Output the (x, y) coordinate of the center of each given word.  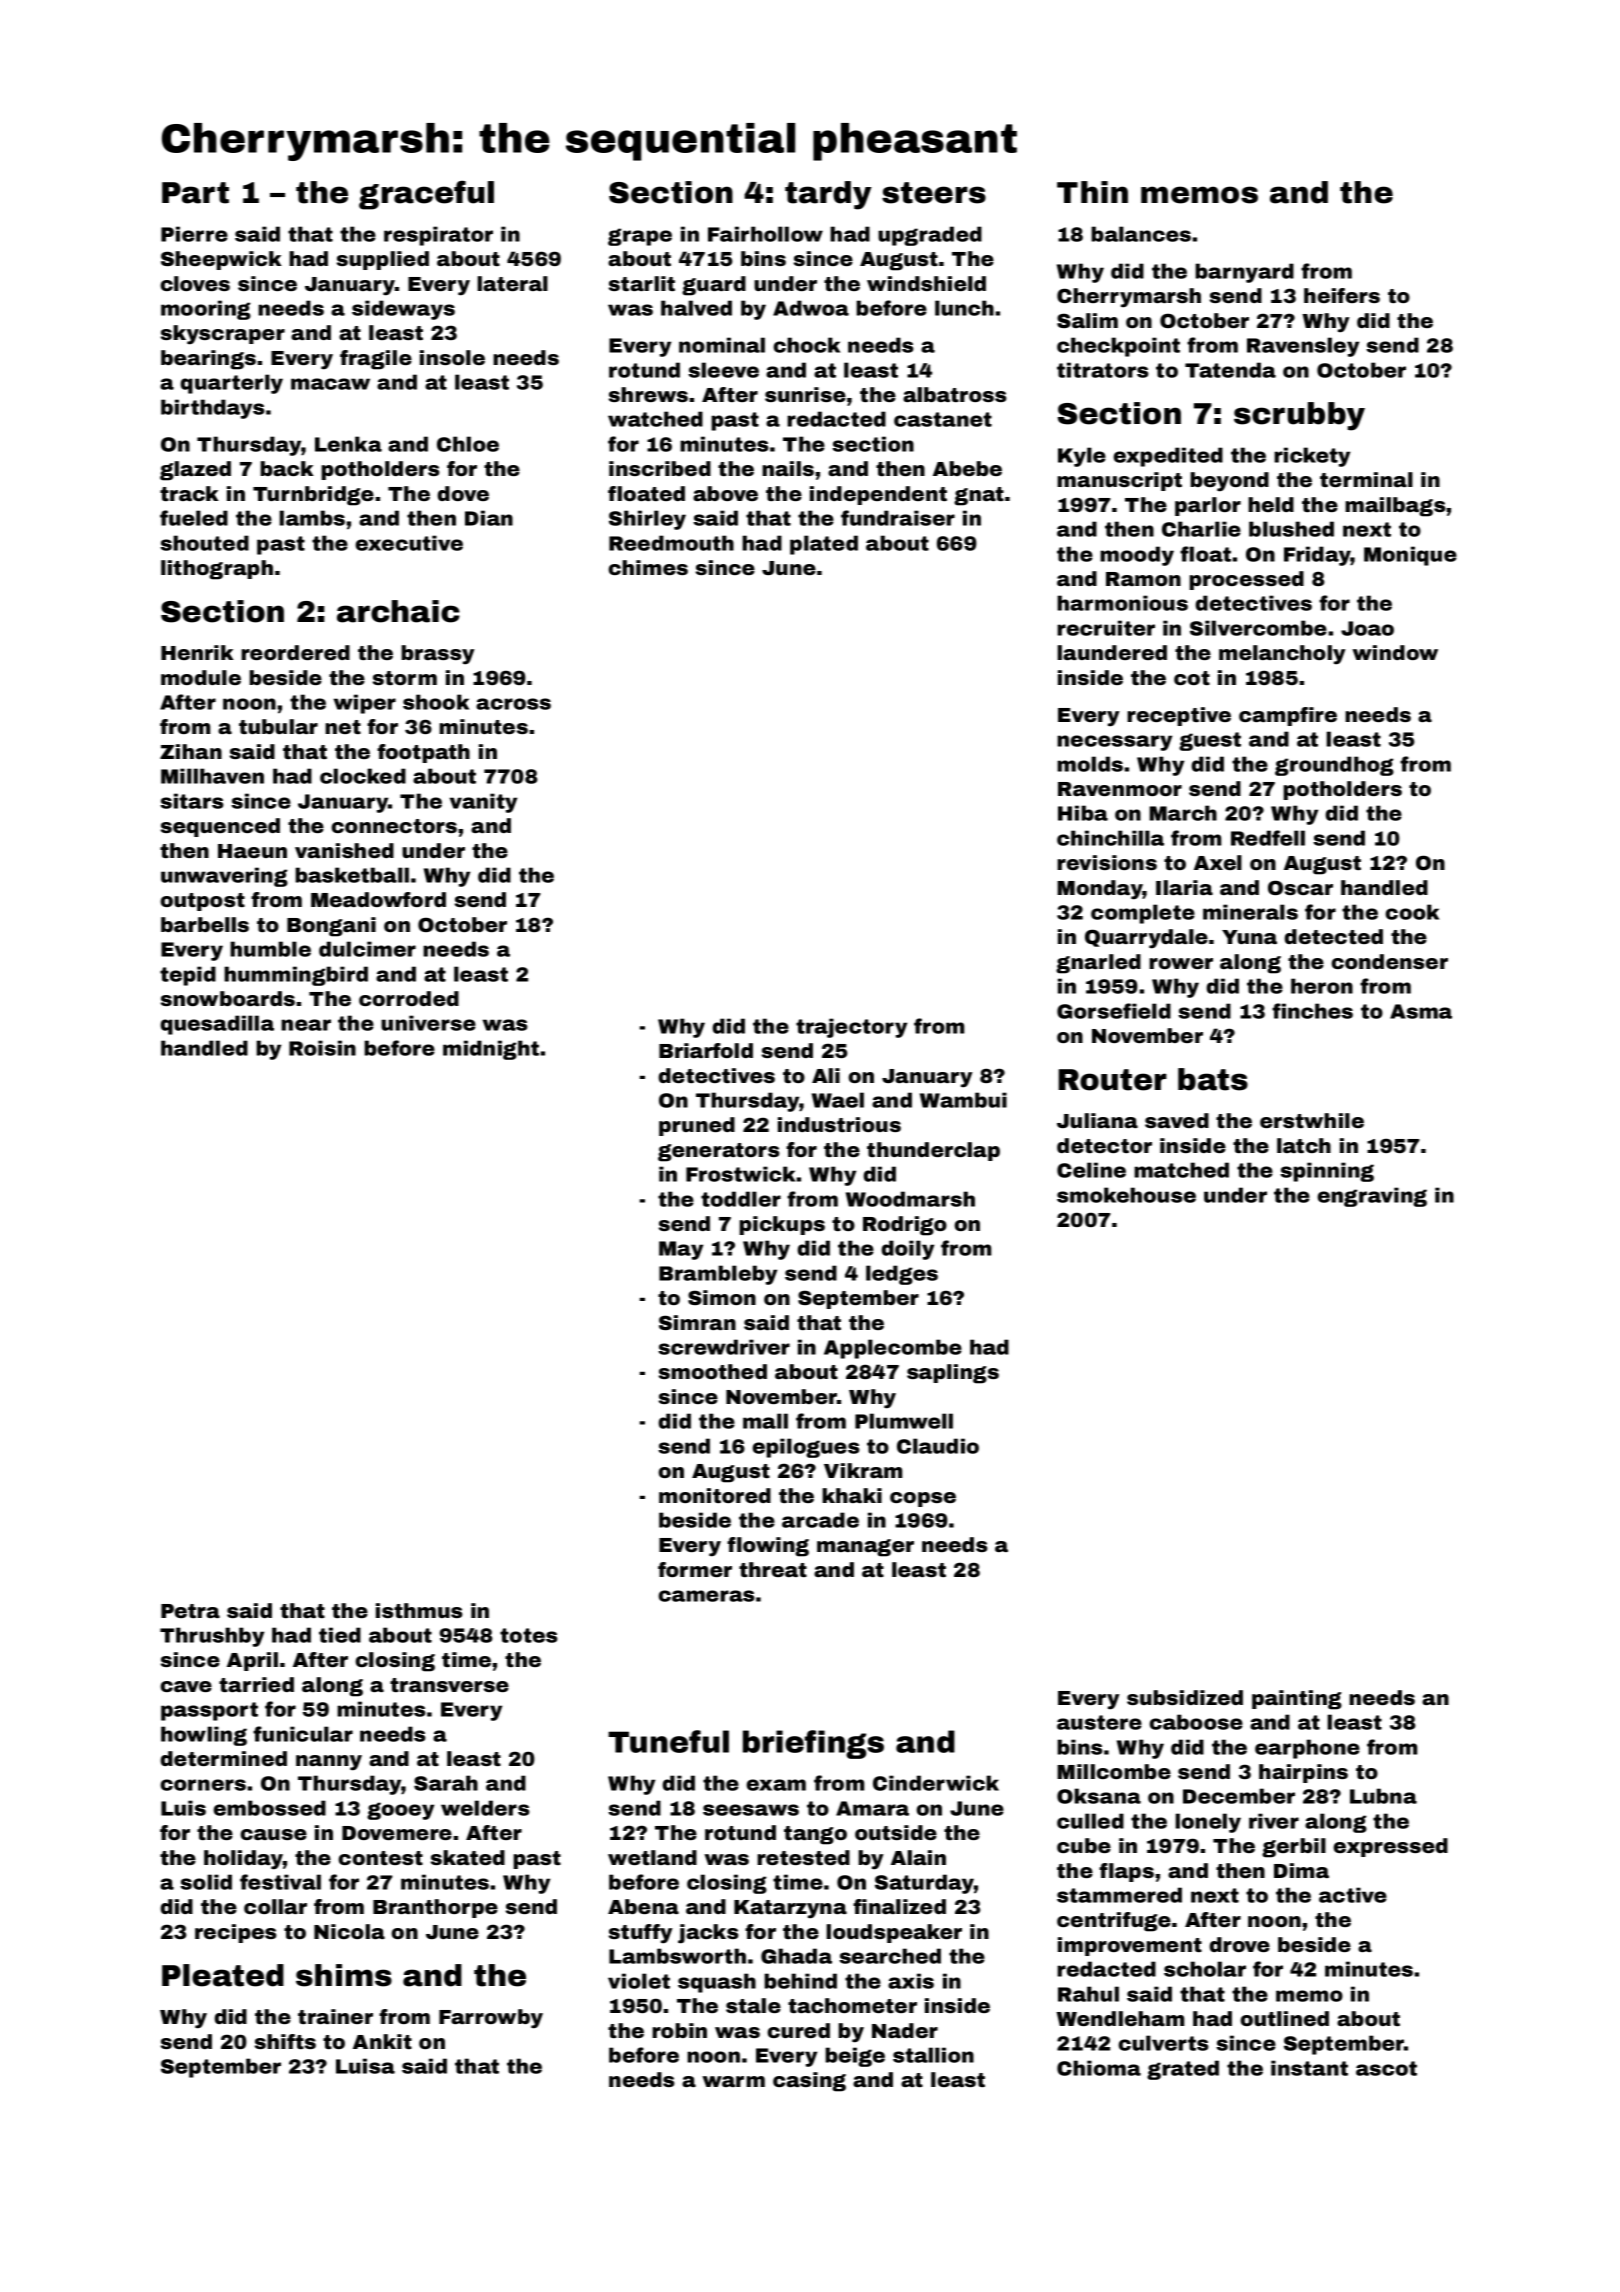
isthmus (419, 1610)
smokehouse (1126, 1195)
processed (1246, 580)
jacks (708, 1934)
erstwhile (1312, 1120)
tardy (828, 195)
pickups (782, 1225)
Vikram (863, 1470)
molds (1090, 764)
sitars (191, 801)
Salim (1087, 320)
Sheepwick (221, 260)
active (1353, 1895)
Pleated (223, 1975)
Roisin (322, 1048)
